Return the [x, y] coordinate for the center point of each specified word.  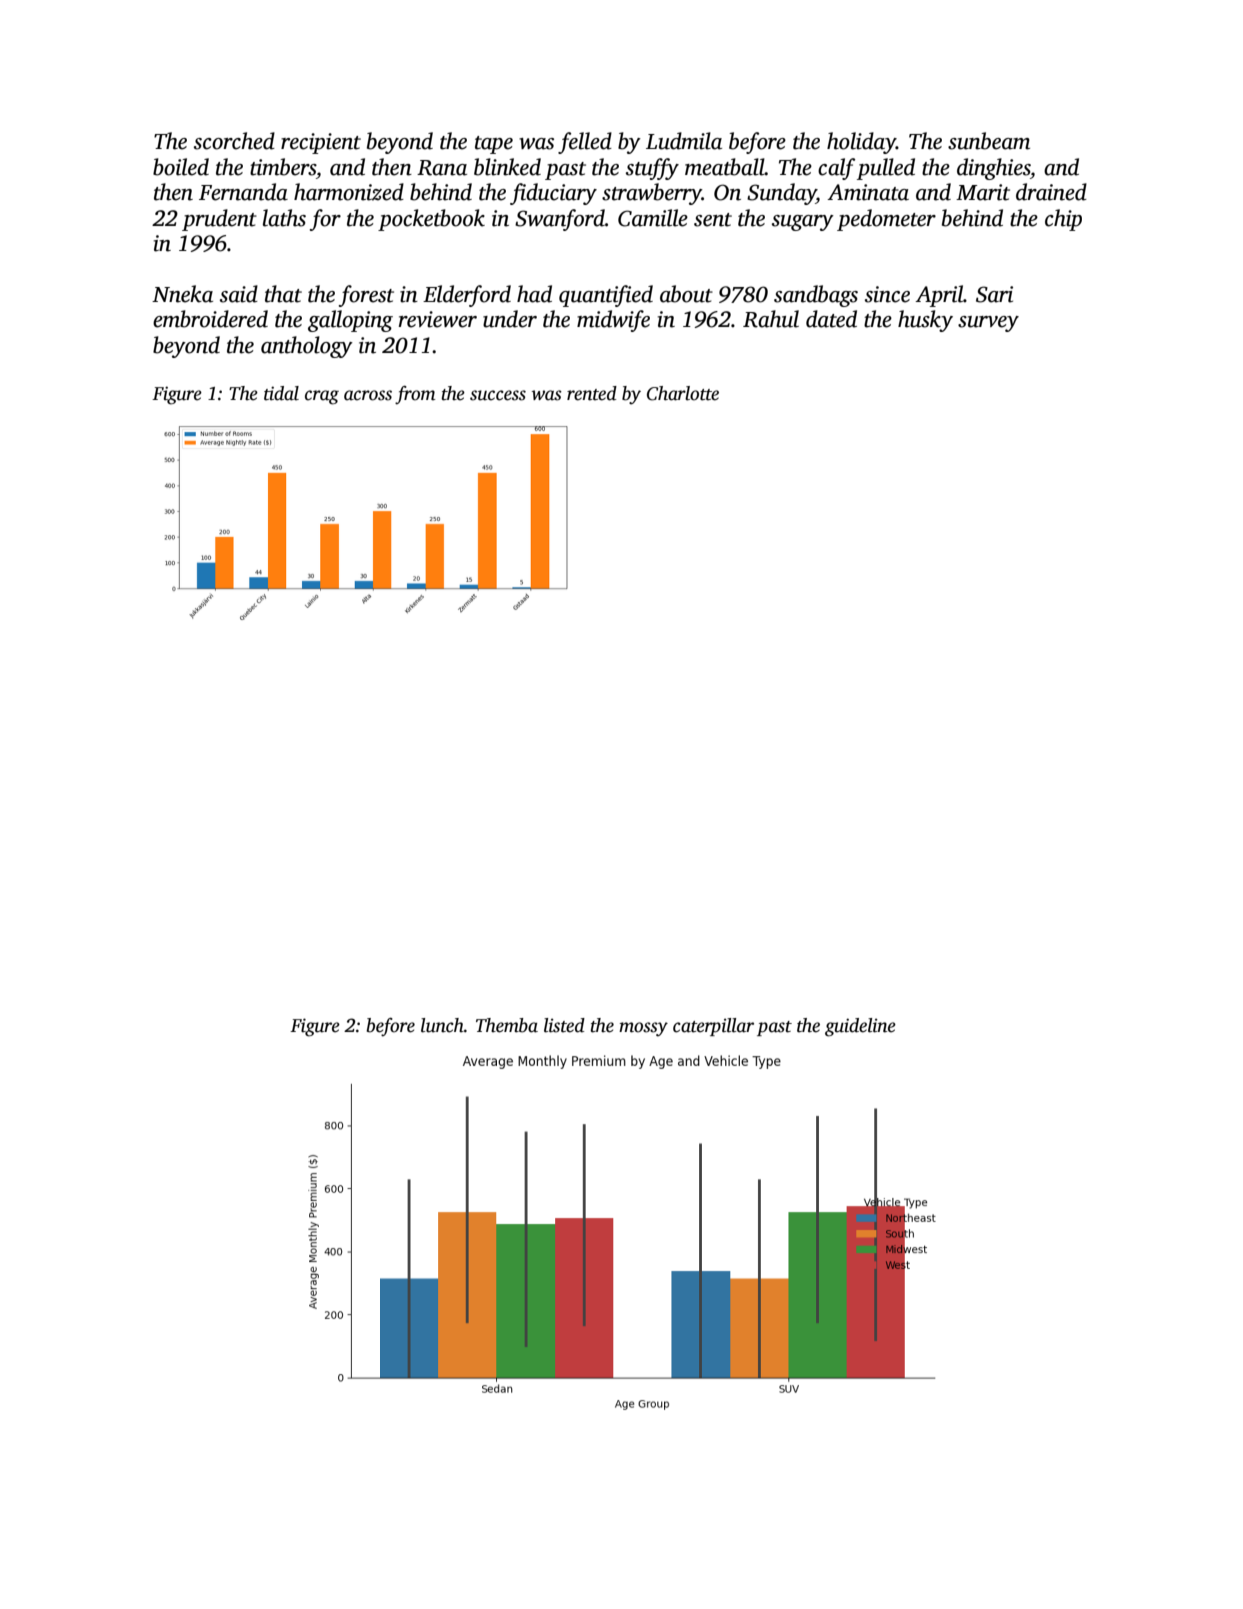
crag [322, 397]
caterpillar [713, 1027]
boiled [181, 167]
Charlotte [683, 393]
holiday [861, 143]
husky [925, 321]
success [498, 395]
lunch [442, 1025]
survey [988, 324]
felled [585, 143]
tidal [281, 393]
